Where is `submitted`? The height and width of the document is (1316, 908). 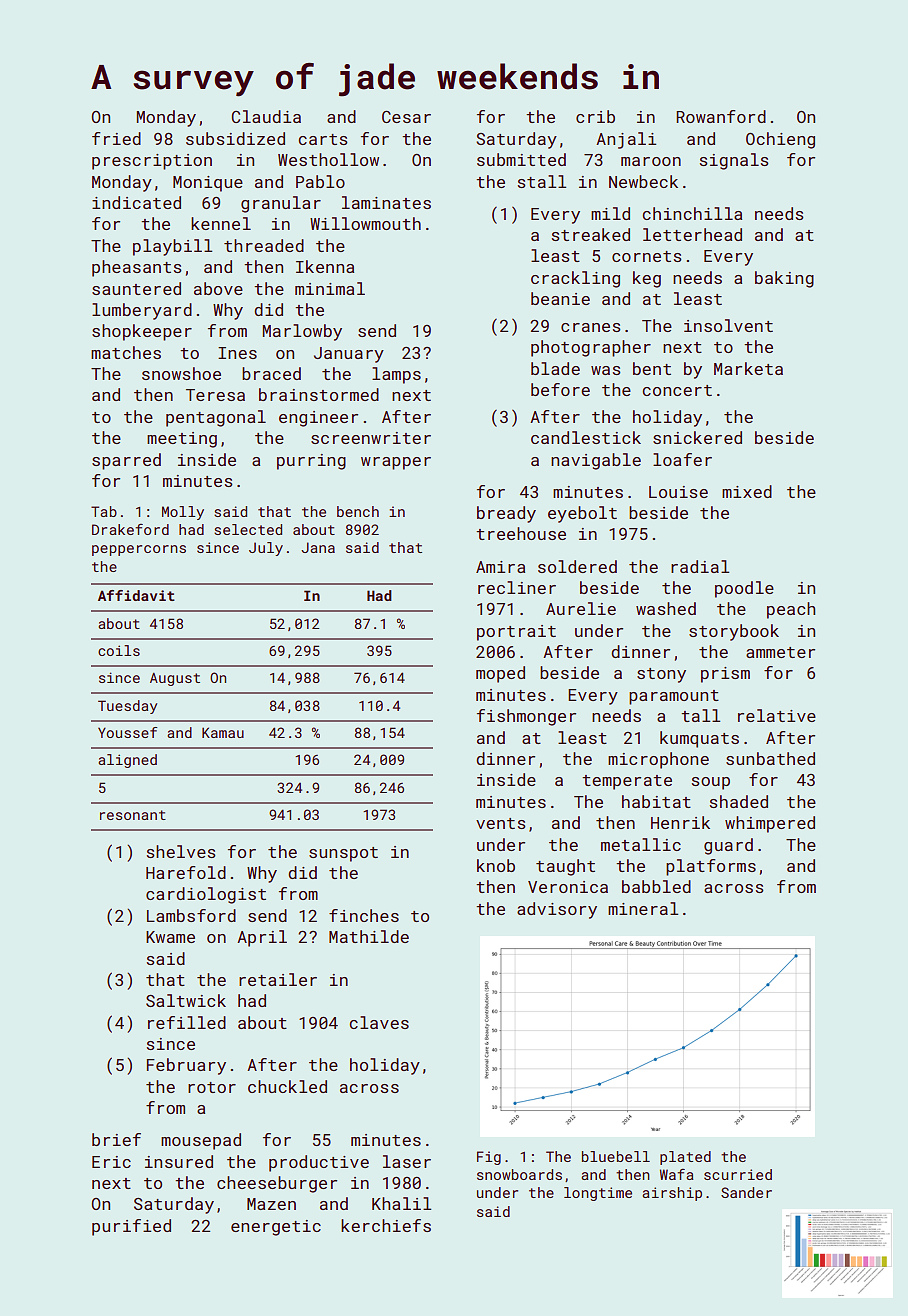 submitted is located at coordinates (521, 159).
